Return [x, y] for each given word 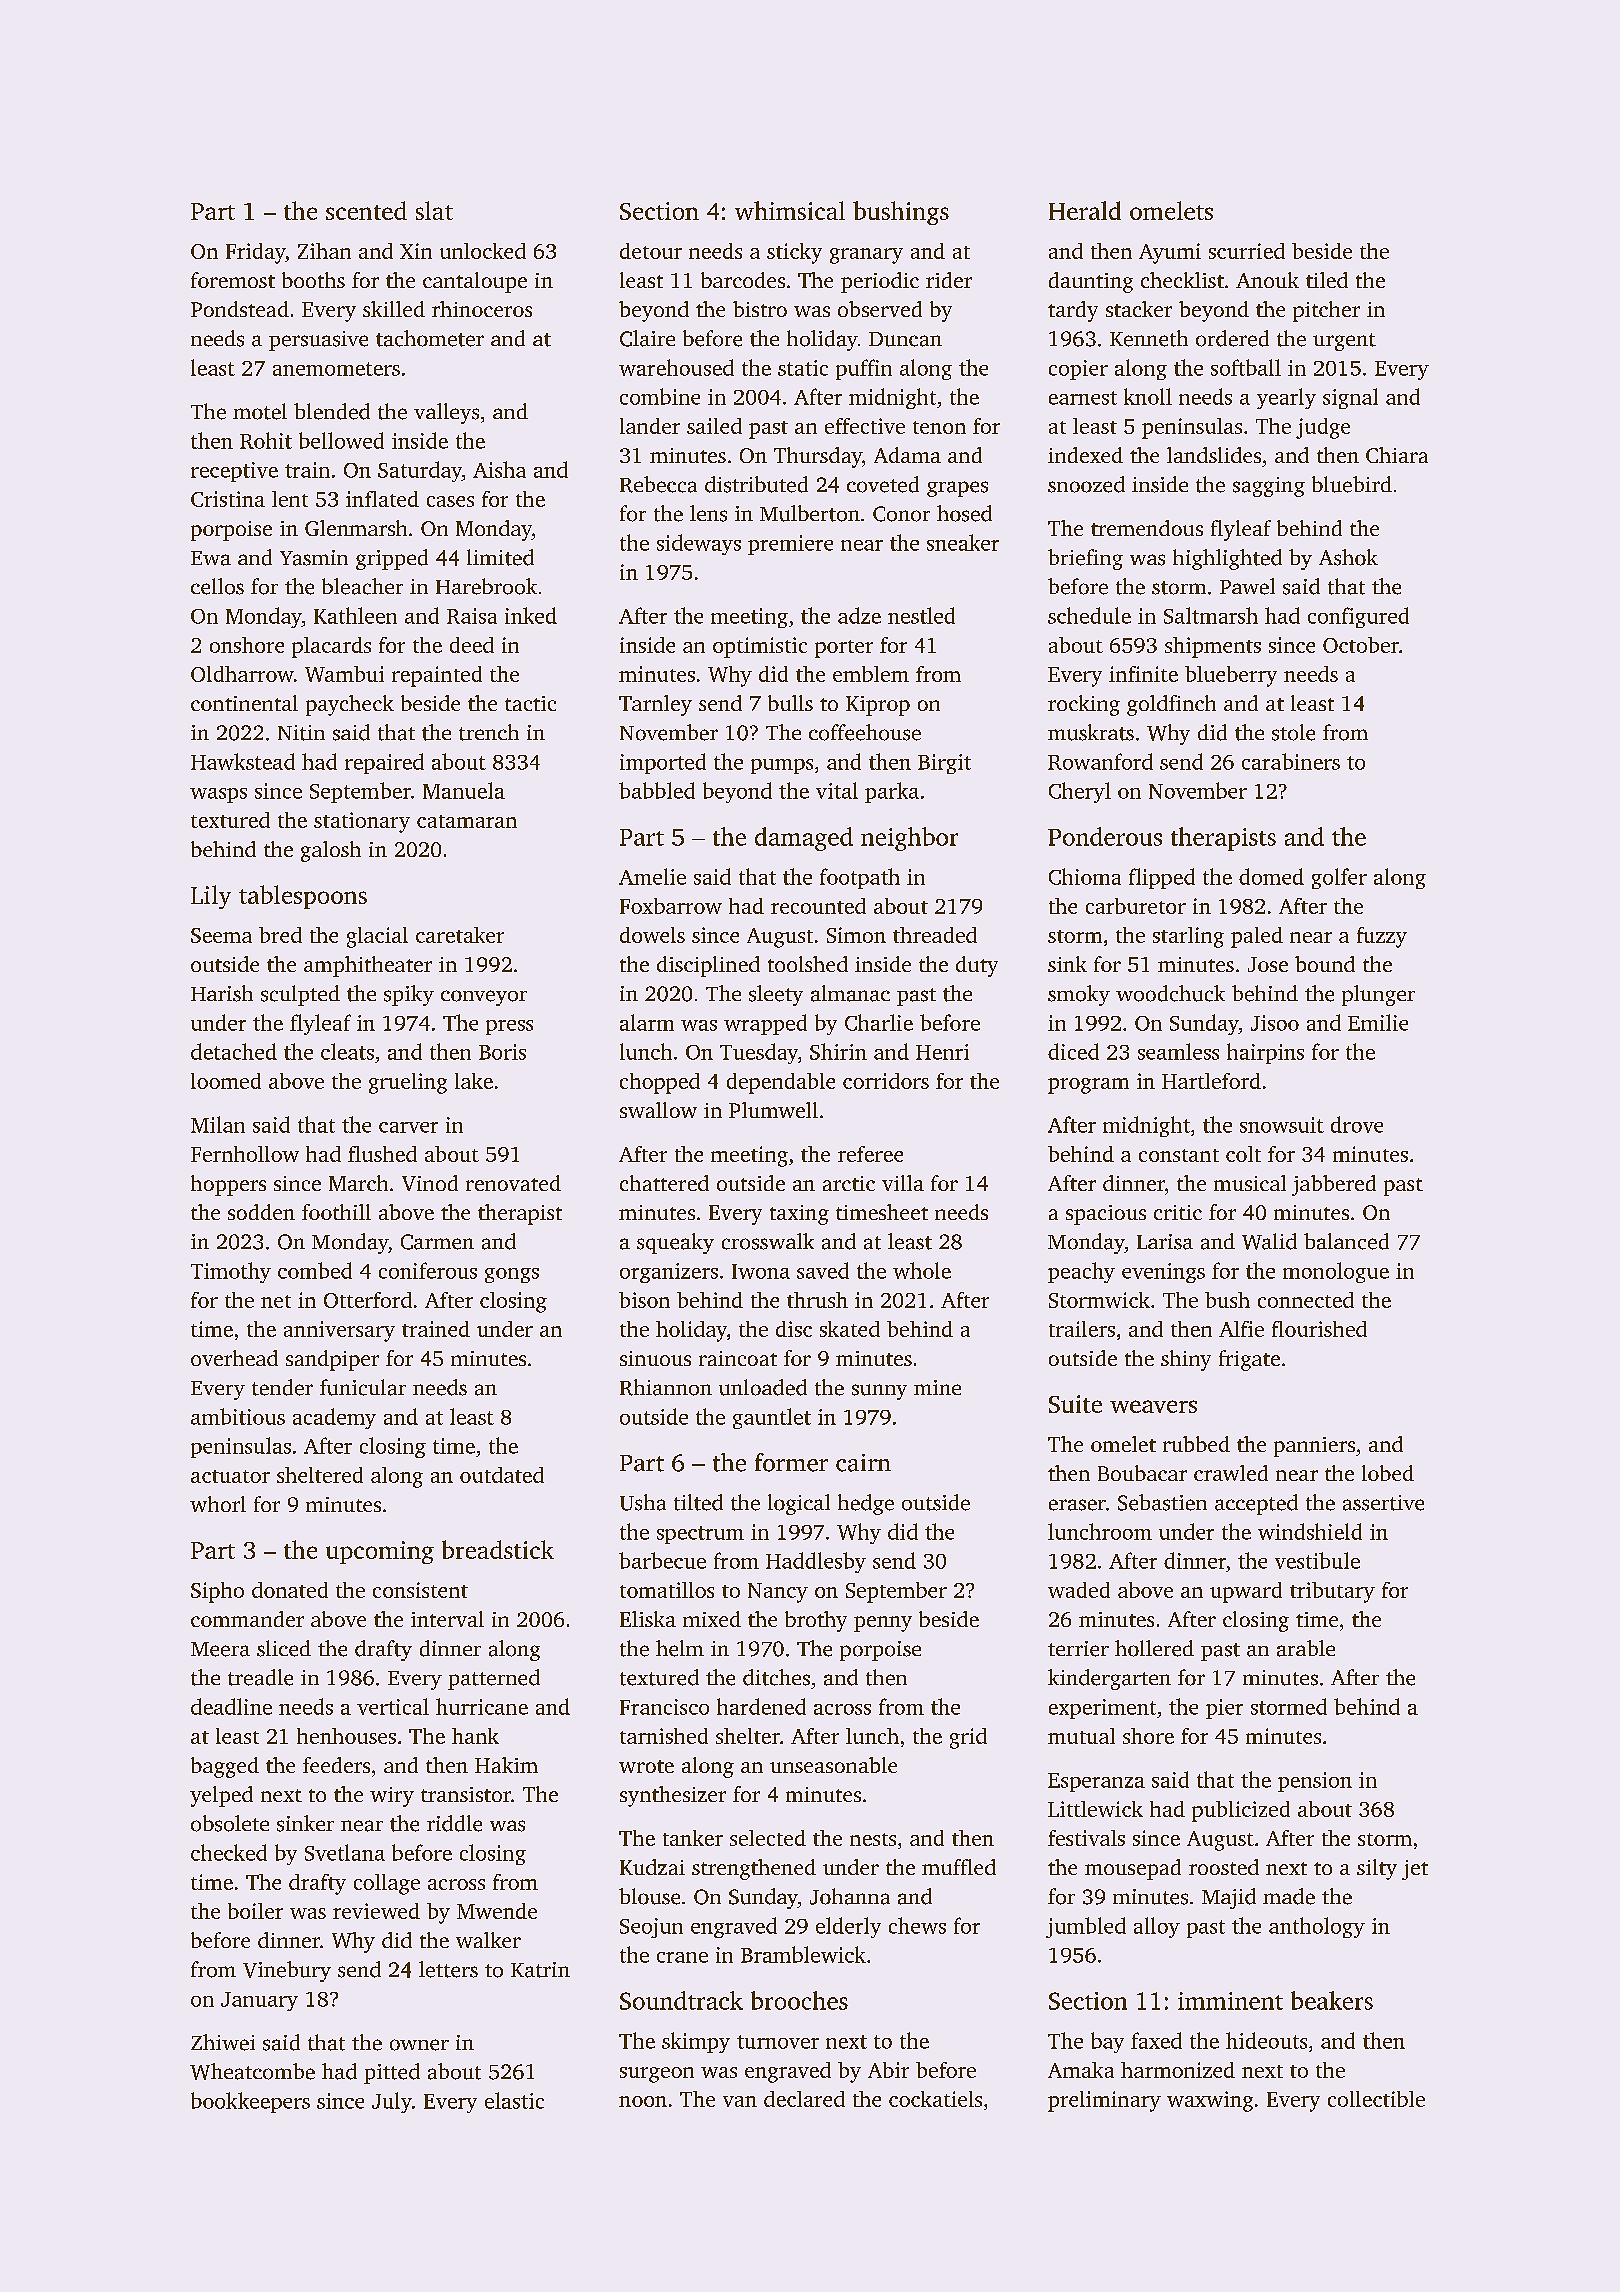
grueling [408, 1083]
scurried [1247, 251]
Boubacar [1142, 1473]
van [740, 2101]
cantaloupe [475, 282]
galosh [331, 851]
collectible [1376, 2099]
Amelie [652, 876]
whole [922, 1270]
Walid [1269, 1241]
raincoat [738, 1358]
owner [419, 2045]
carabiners [1291, 761]
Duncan [905, 339]
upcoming [380, 1552]
